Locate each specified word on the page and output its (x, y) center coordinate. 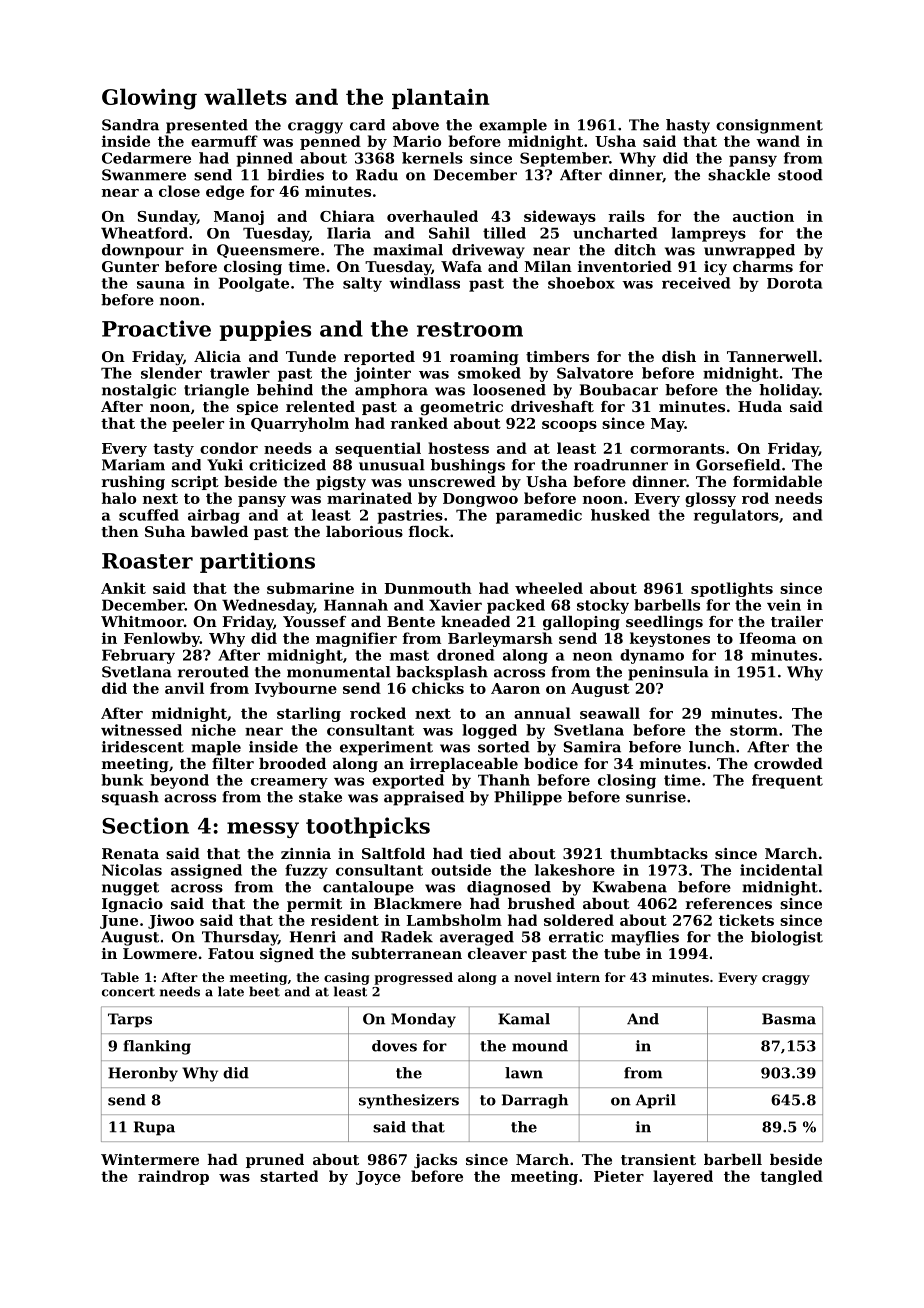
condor (229, 448)
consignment (769, 126)
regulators (736, 516)
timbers (557, 356)
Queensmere (268, 251)
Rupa (154, 1128)
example (513, 126)
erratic (576, 937)
